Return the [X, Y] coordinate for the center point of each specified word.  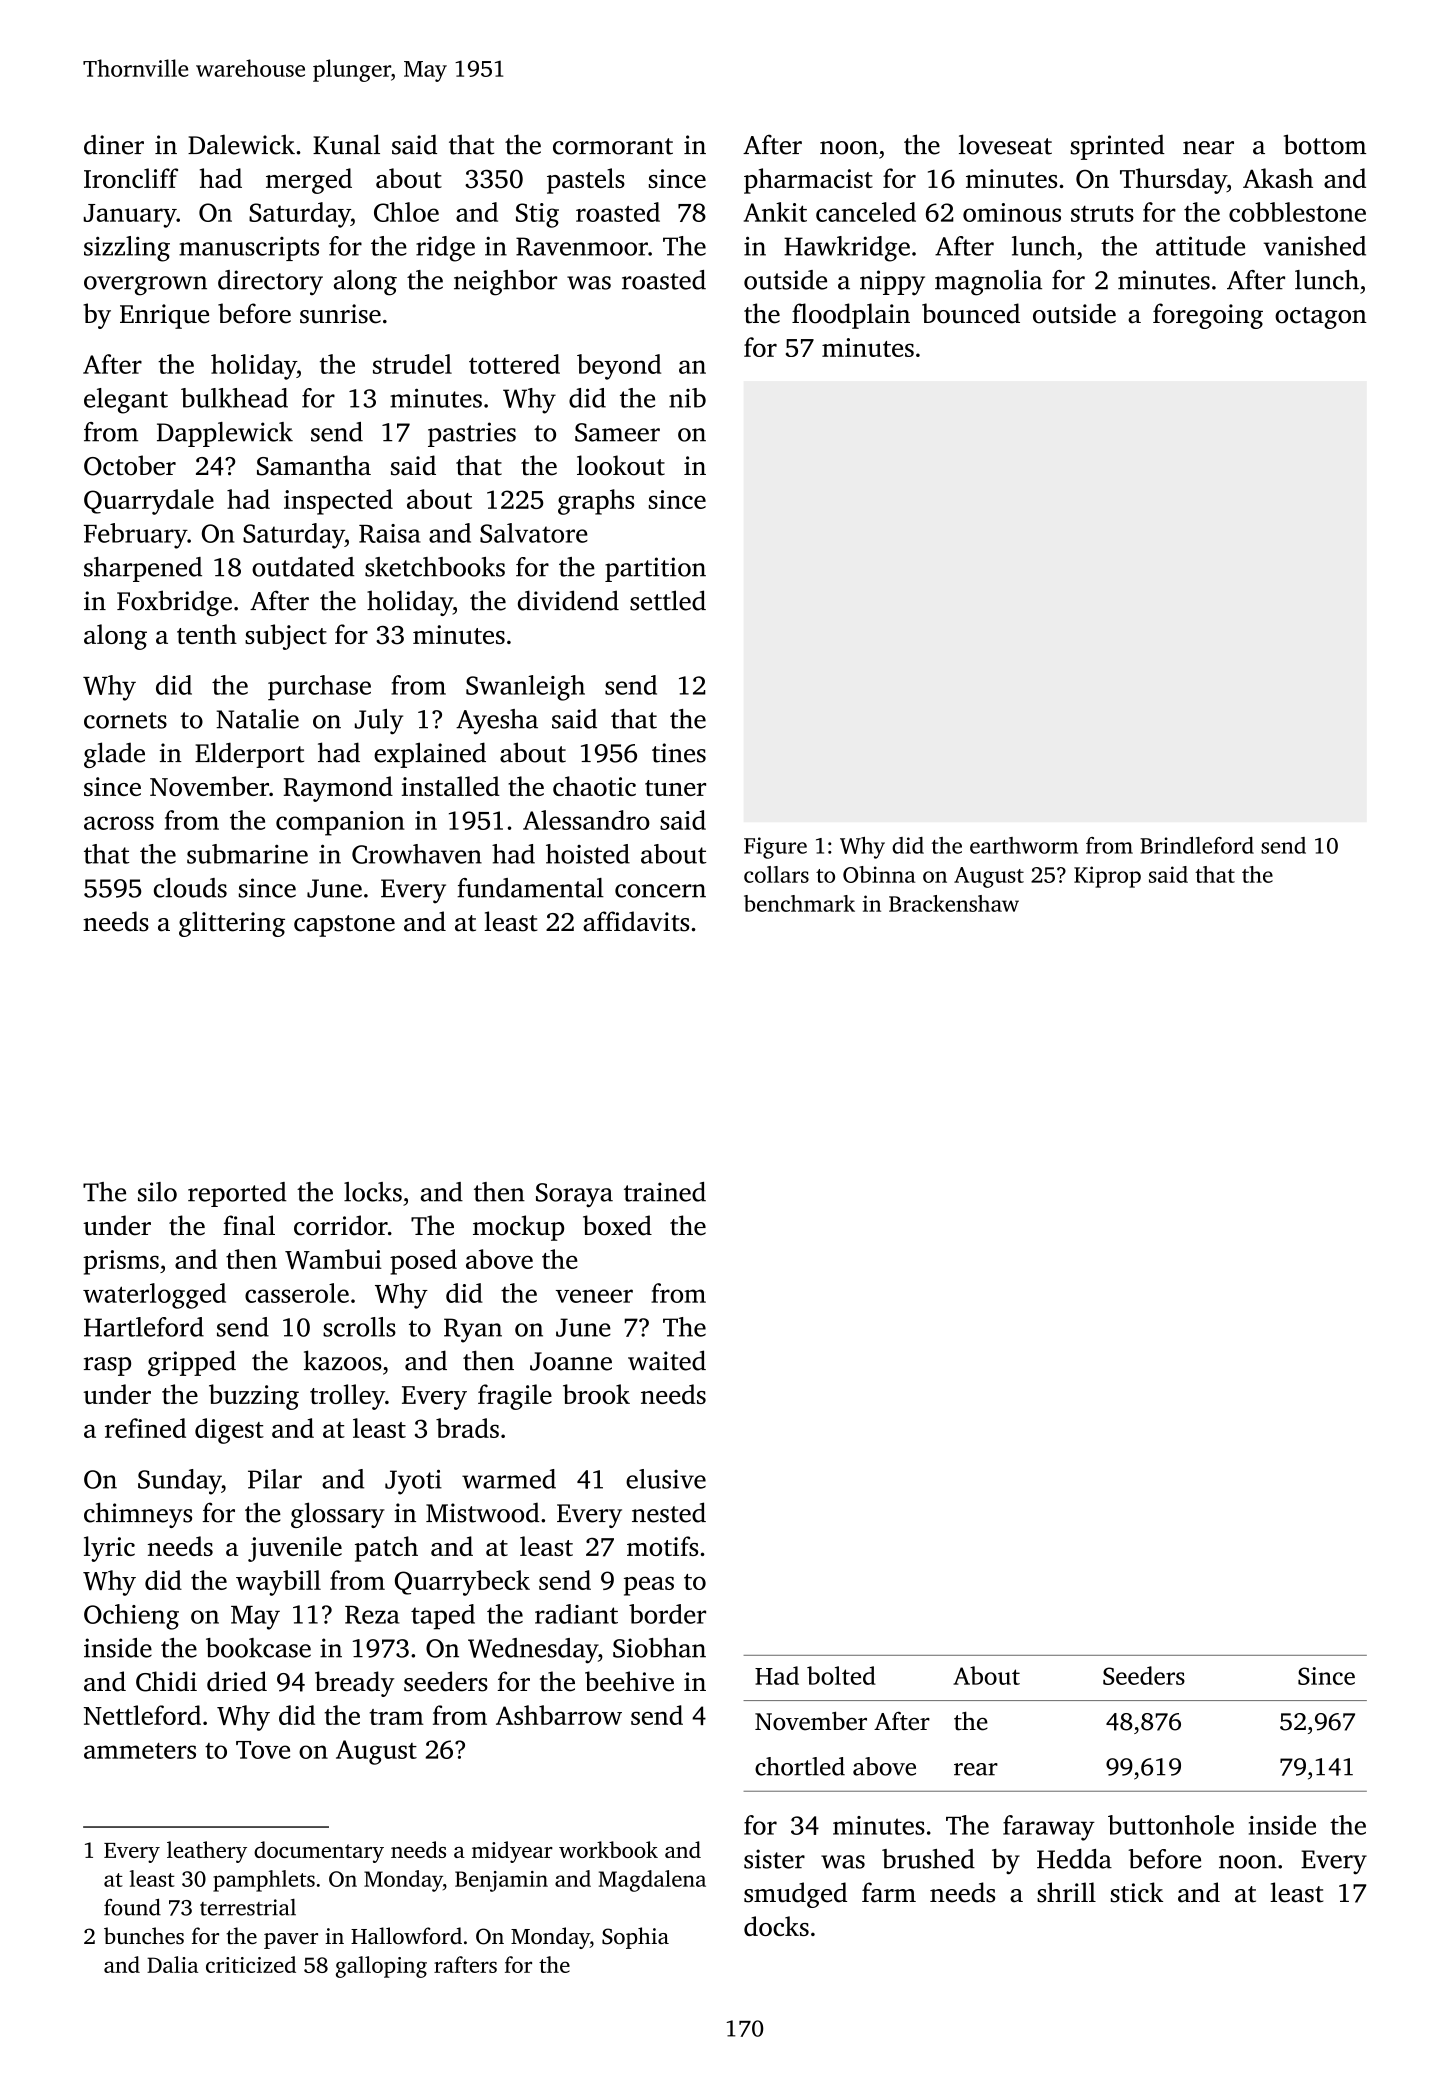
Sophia [635, 1938]
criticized [251, 1964]
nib [687, 398]
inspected [338, 502]
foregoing [1208, 316]
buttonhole [1171, 1825]
